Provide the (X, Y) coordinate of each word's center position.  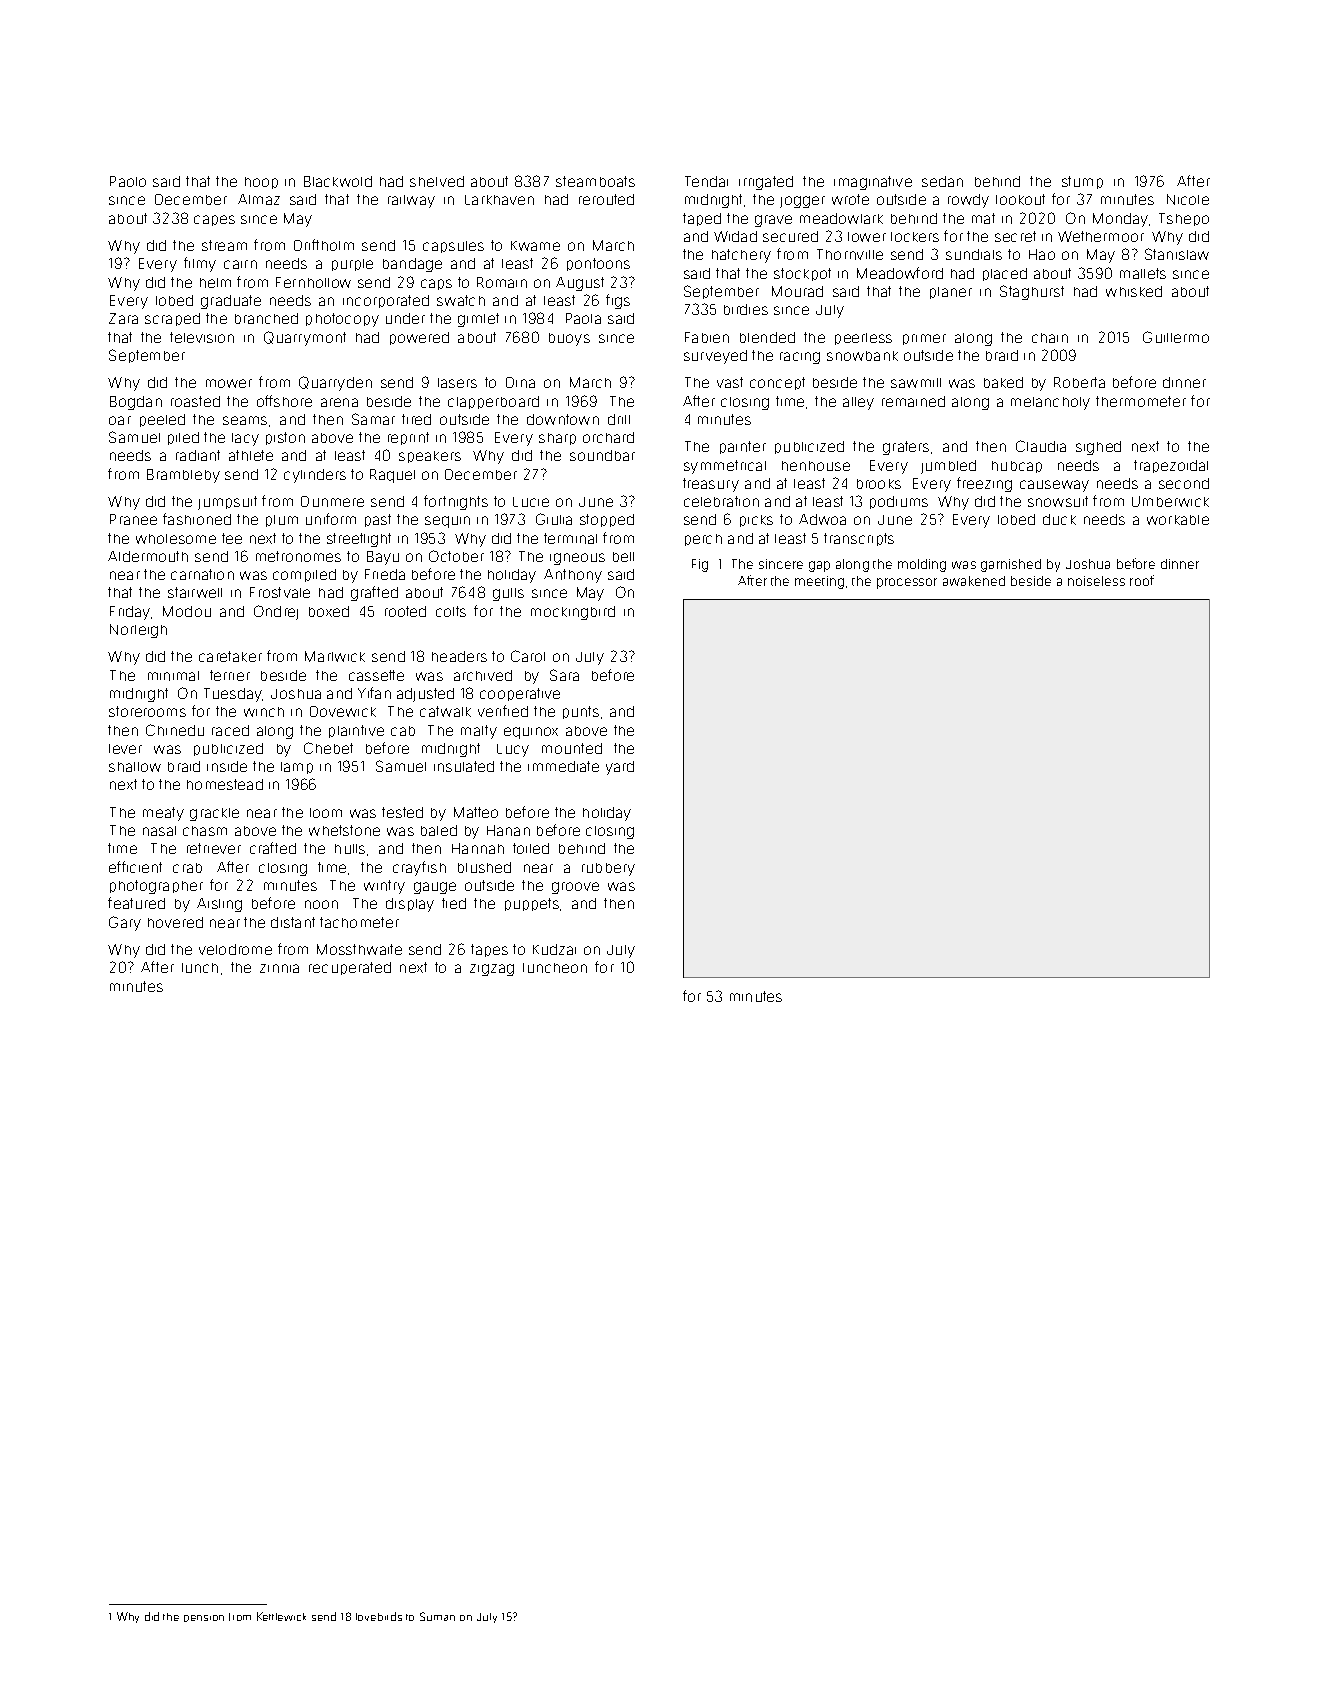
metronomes (298, 556)
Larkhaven (499, 200)
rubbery (608, 869)
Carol (528, 656)
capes (214, 220)
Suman (437, 1616)
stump (1082, 182)
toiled (531, 848)
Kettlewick (281, 1616)
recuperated (350, 968)
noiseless (1096, 581)
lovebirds (379, 1616)
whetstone (344, 830)
